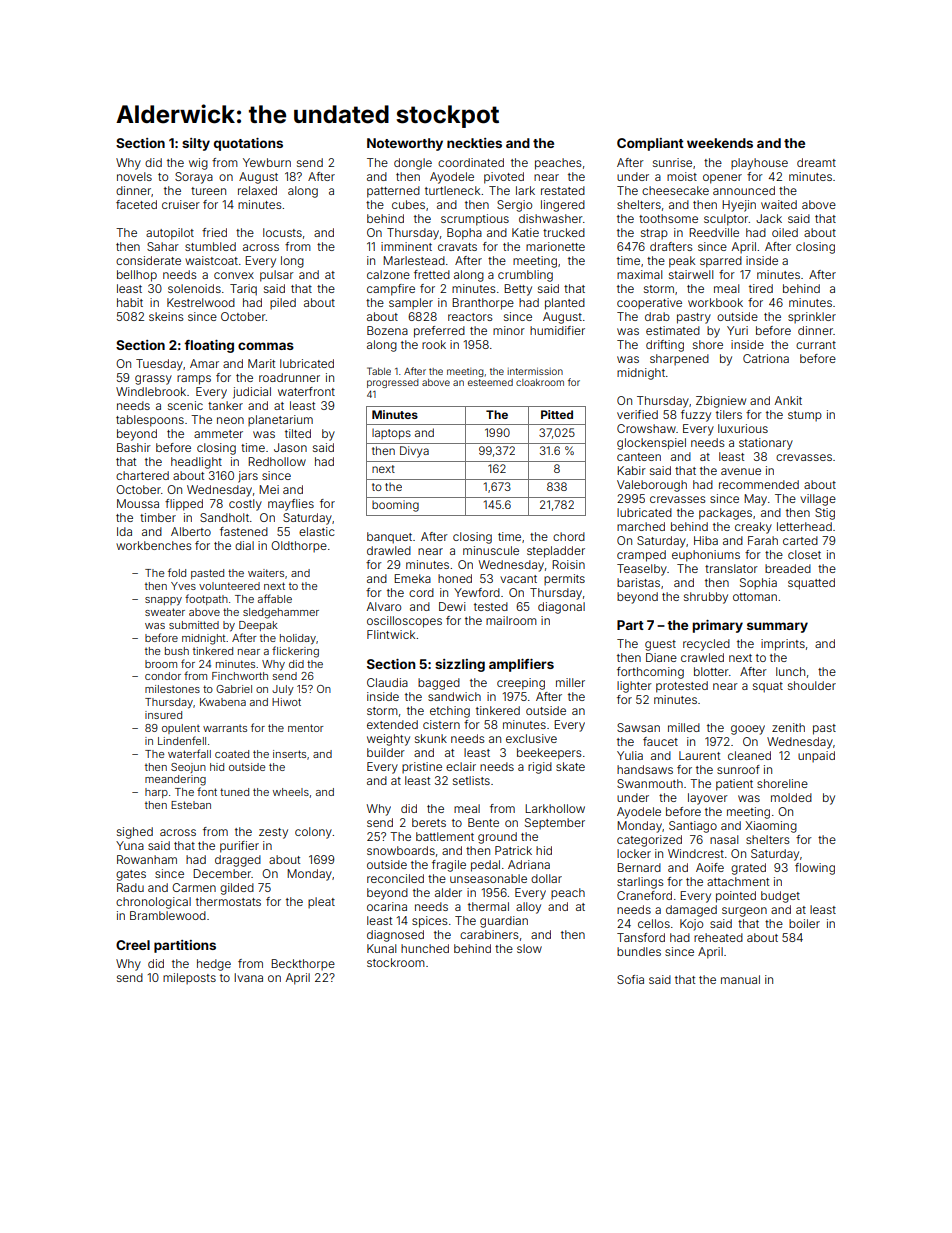 This page has height=1233, width=952. What do you see at coordinates (177, 651) in the page?
I see `bush` at bounding box center [177, 651].
